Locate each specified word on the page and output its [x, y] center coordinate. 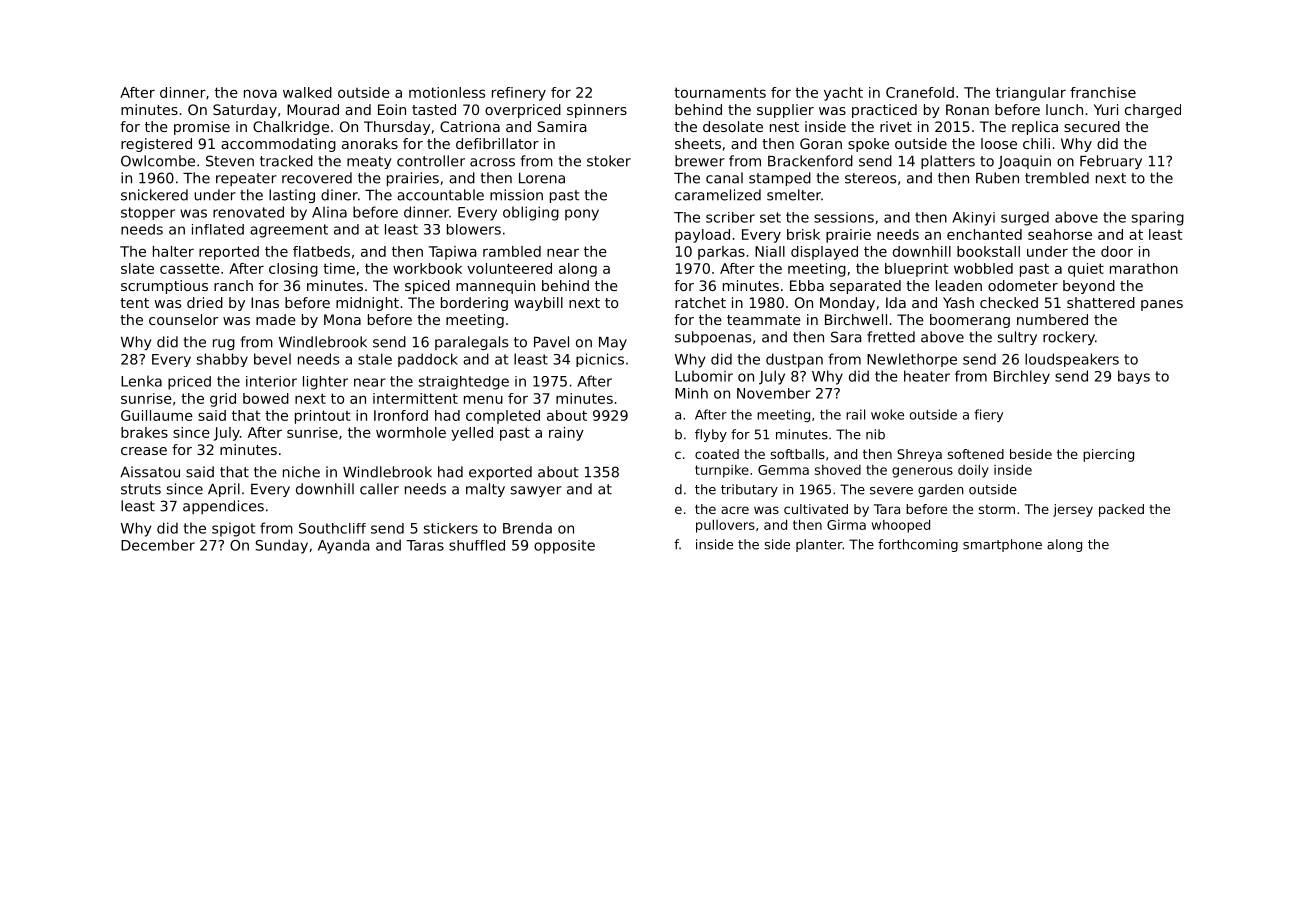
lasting [292, 196]
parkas [721, 253]
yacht [843, 94]
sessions [844, 217]
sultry [1017, 338]
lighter [325, 383]
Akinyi [973, 219]
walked [307, 92]
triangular [1031, 94]
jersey [1073, 510]
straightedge [464, 383]
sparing [1158, 218]
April [224, 490]
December [158, 545]
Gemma [783, 470]
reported [229, 253]
